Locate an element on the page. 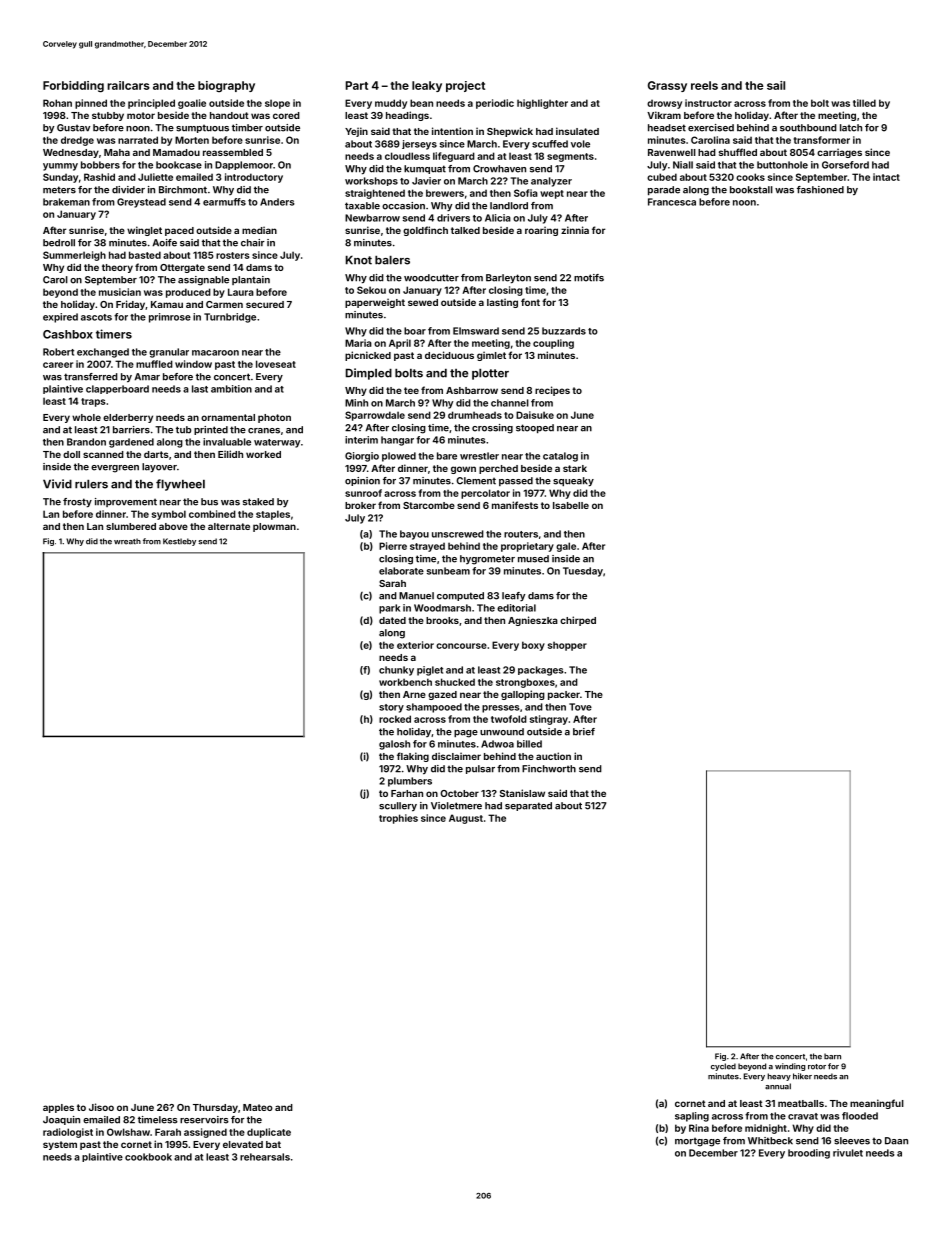 The width and height of the image is (952, 1233). buttonhole is located at coordinates (782, 165).
